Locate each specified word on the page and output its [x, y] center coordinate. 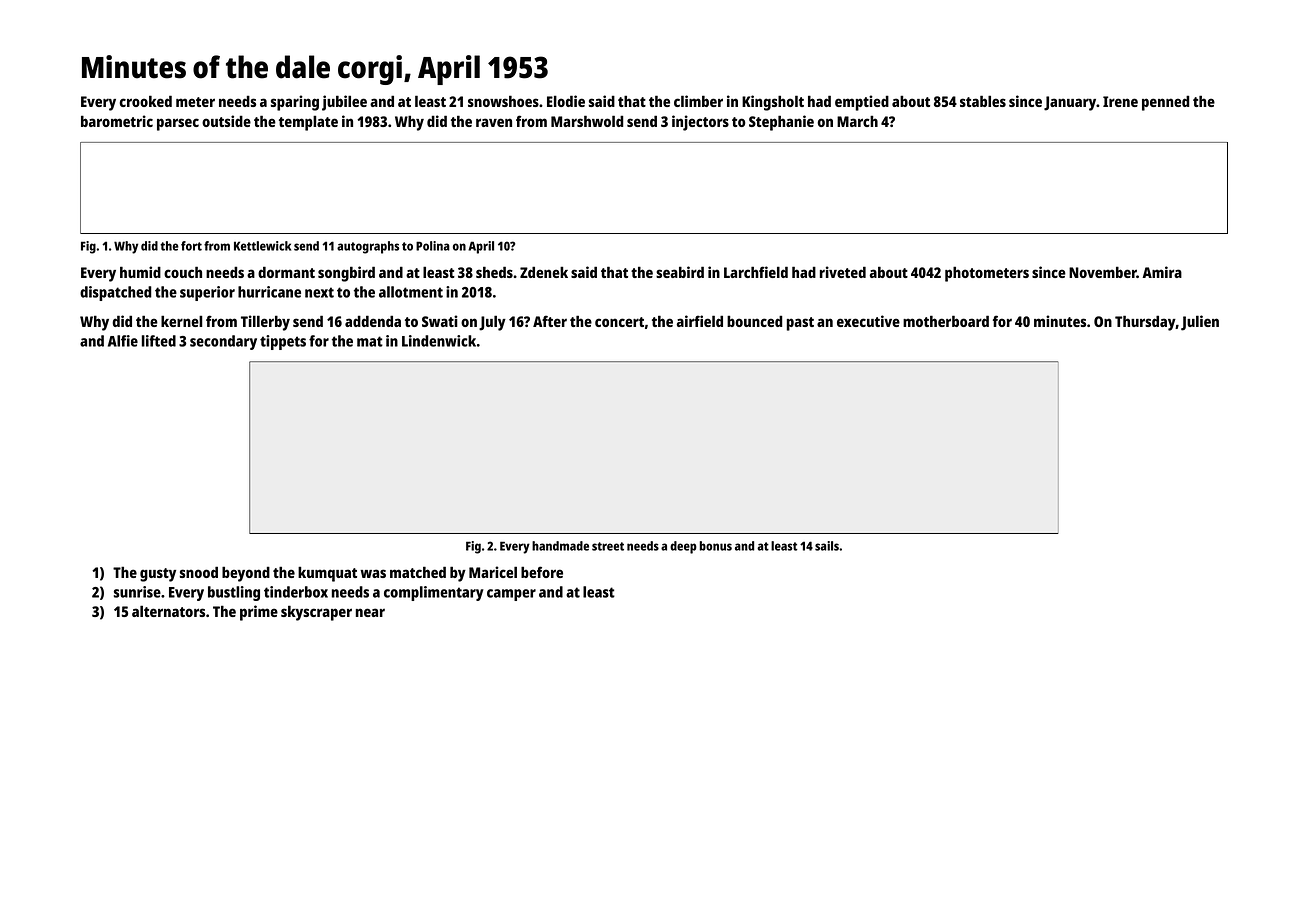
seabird [680, 272]
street [608, 546]
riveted [843, 272]
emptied [862, 103]
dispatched [116, 293]
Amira [1162, 272]
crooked [146, 101]
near [370, 612]
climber [698, 101]
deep [683, 547]
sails [827, 546]
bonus [715, 546]
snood [199, 572]
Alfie [123, 341]
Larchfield [756, 272]
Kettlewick [262, 246]
